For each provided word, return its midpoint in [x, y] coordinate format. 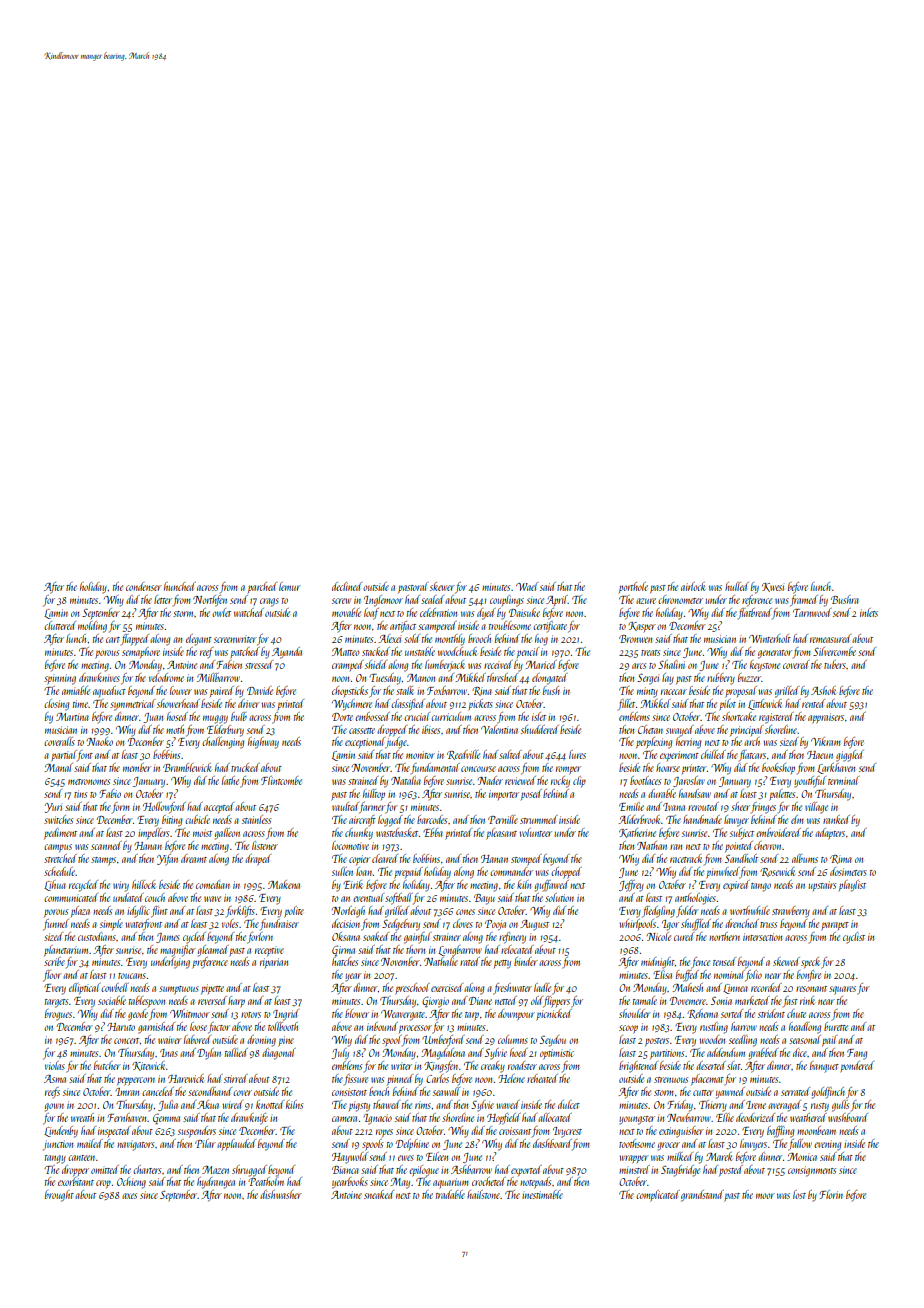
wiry [121, 886]
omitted [105, 1169]
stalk [405, 690]
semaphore [141, 652]
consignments [812, 1171]
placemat [707, 1079]
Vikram [826, 741]
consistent [349, 1092]
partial [64, 756]
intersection [762, 937]
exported [526, 1170]
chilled [713, 754]
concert [126, 1041]
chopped [566, 873]
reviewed [520, 780]
